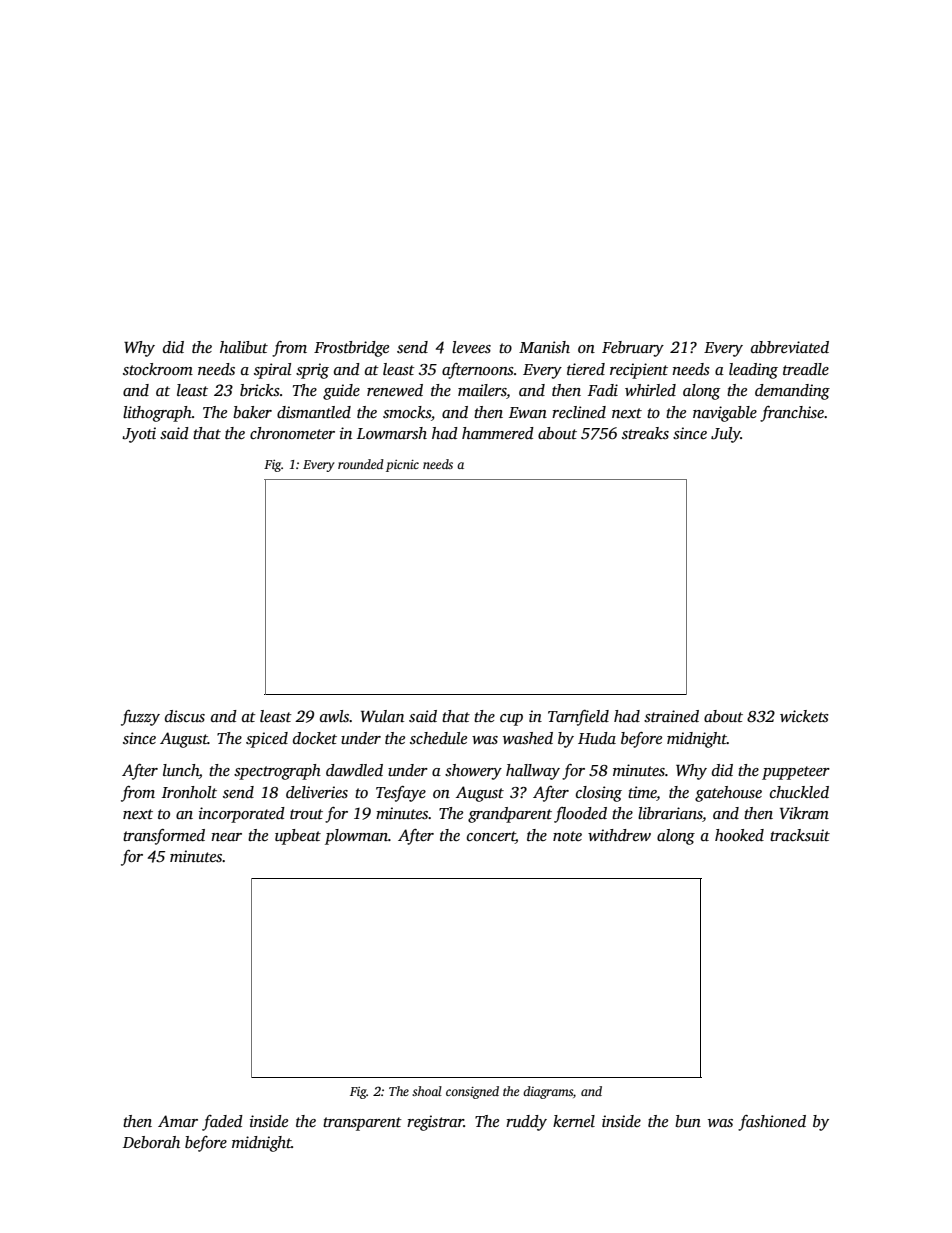 This image has width=952, height=1233. What do you see at coordinates (753, 371) in the image?
I see `leading` at bounding box center [753, 371].
